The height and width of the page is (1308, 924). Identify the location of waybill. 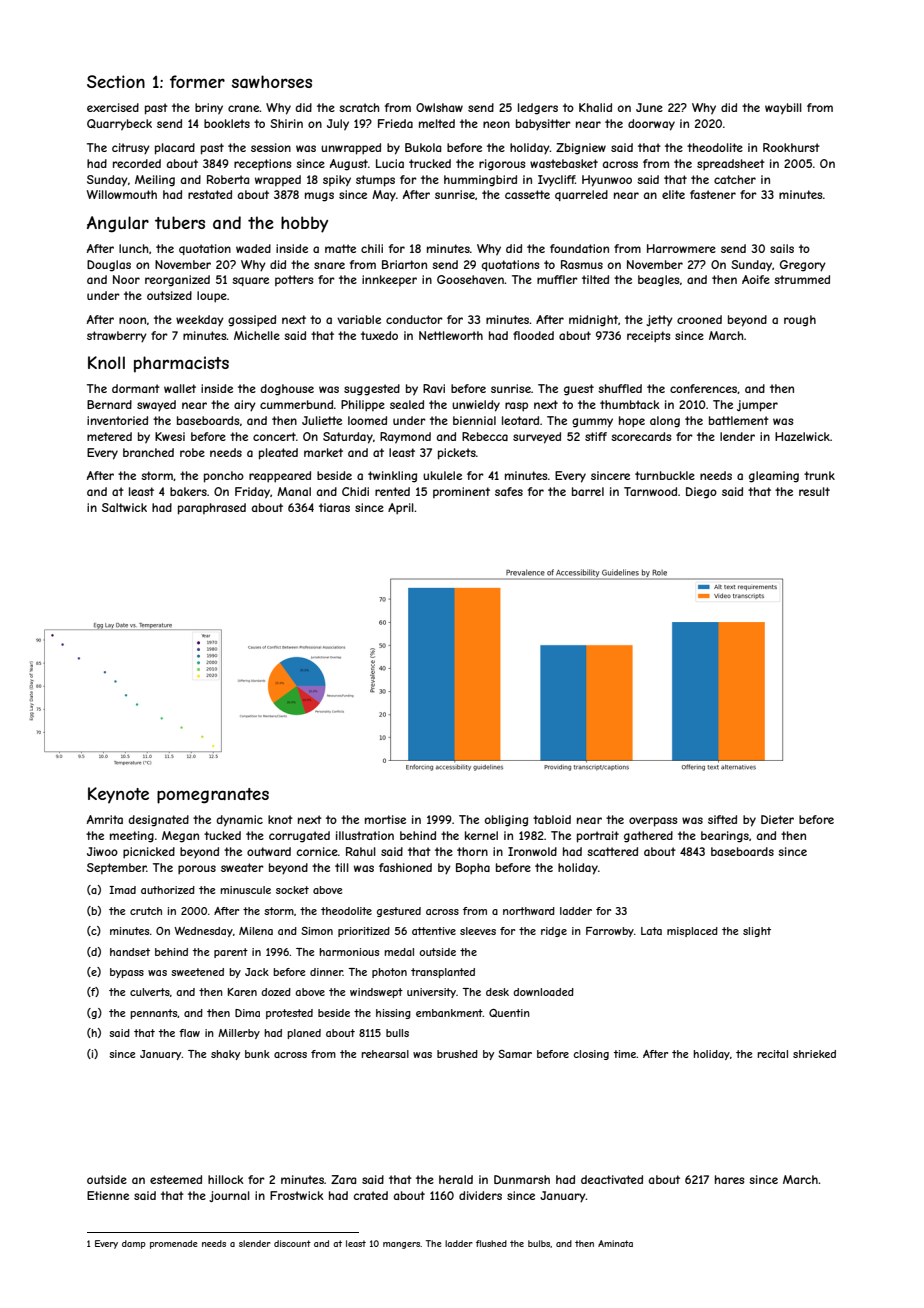
(783, 108).
